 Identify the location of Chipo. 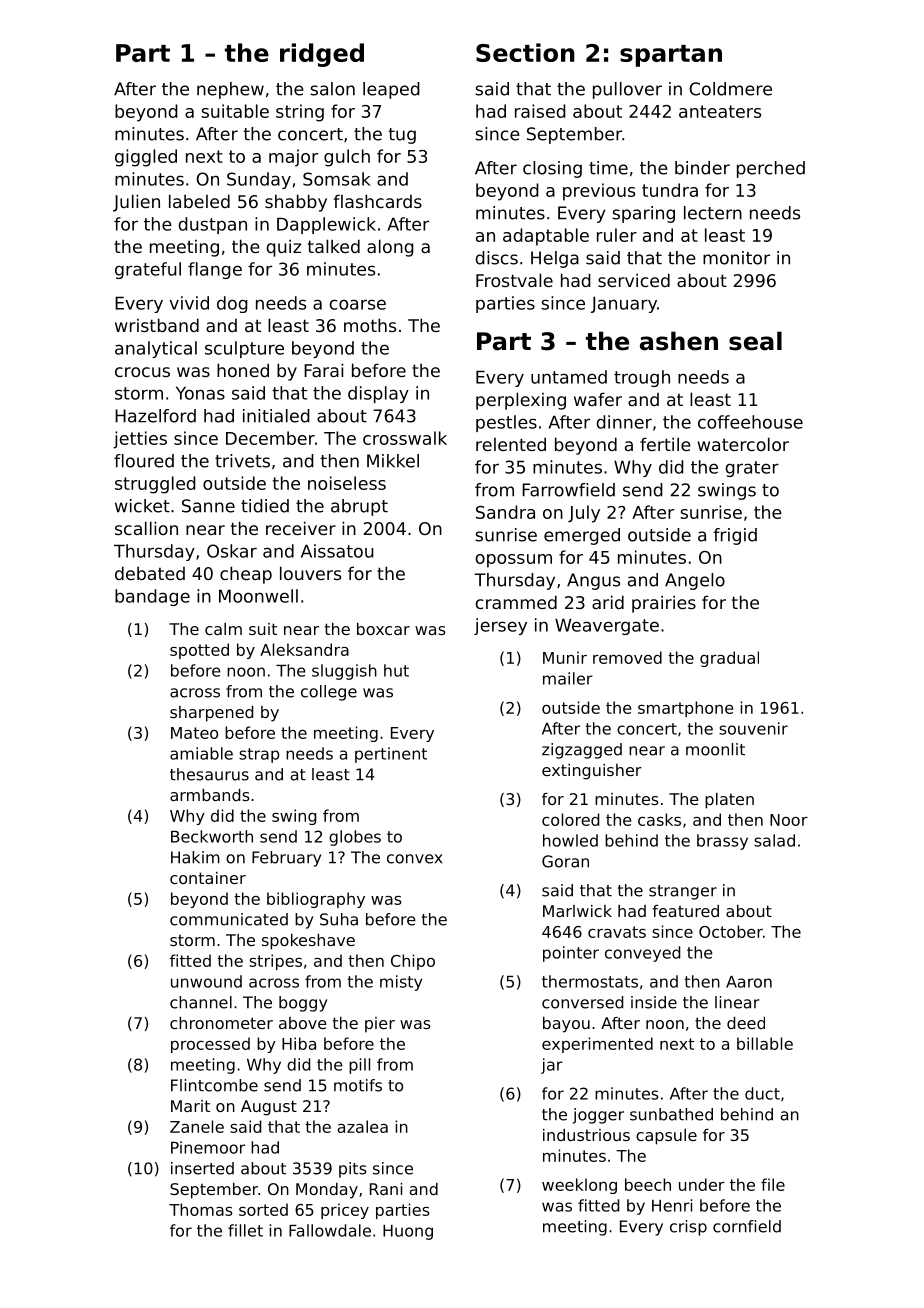
(413, 962).
